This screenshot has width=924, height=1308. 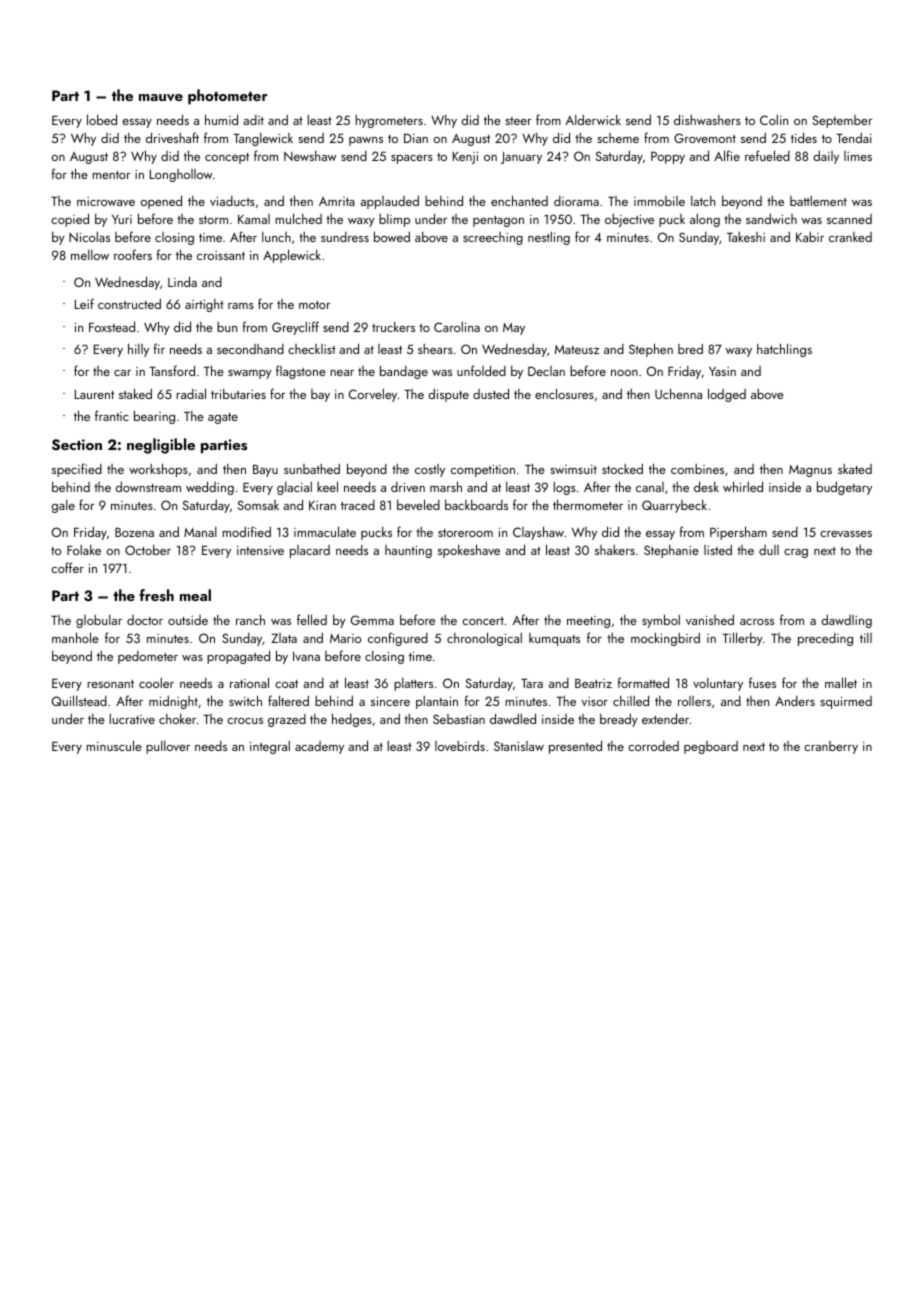 What do you see at coordinates (319, 747) in the screenshot?
I see `academy` at bounding box center [319, 747].
